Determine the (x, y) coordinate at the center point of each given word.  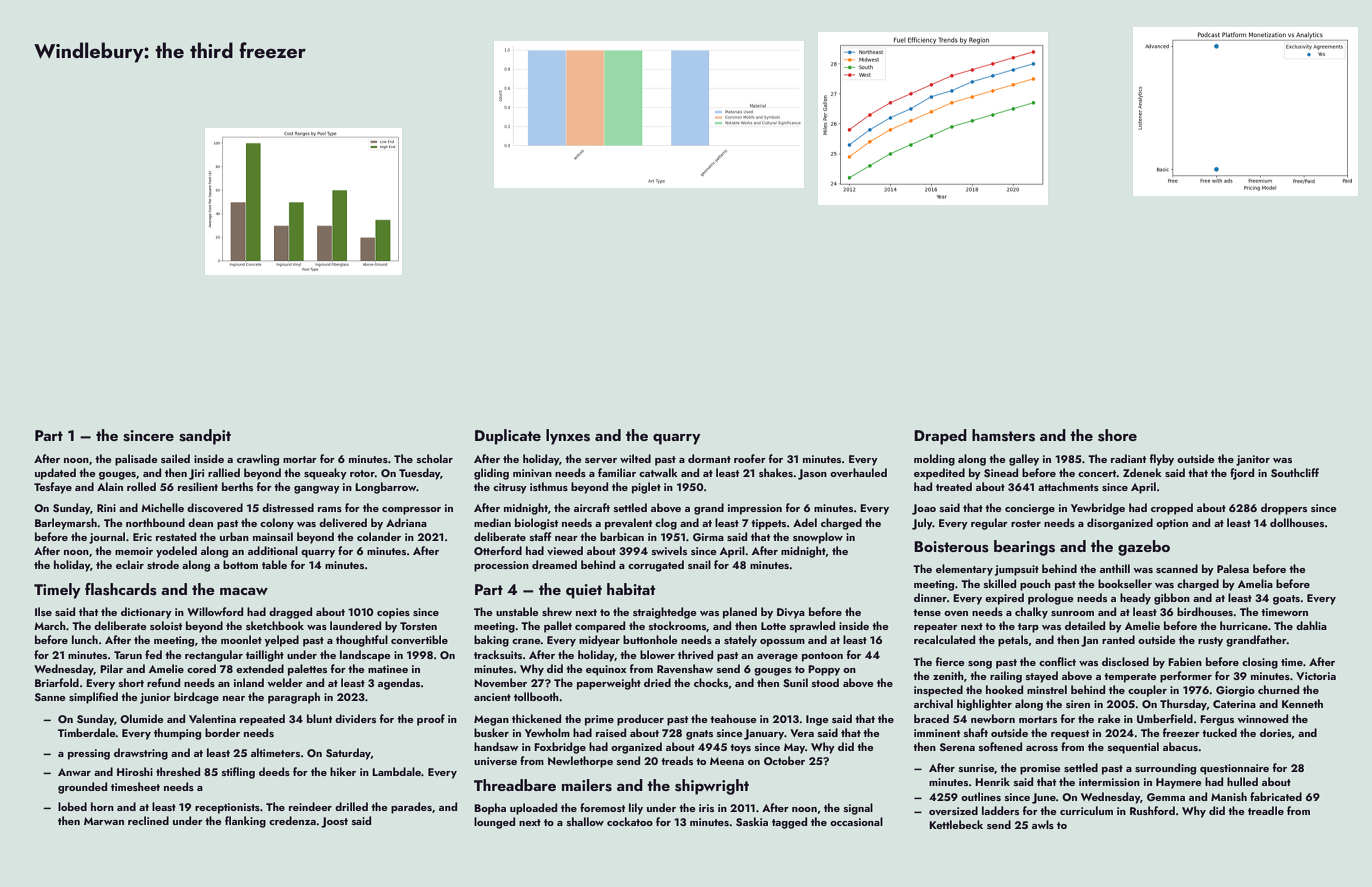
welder (285, 682)
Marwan (104, 821)
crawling (258, 460)
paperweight (609, 684)
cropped (1172, 509)
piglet (646, 488)
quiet (584, 591)
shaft (976, 732)
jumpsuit (1017, 570)
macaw (244, 591)
